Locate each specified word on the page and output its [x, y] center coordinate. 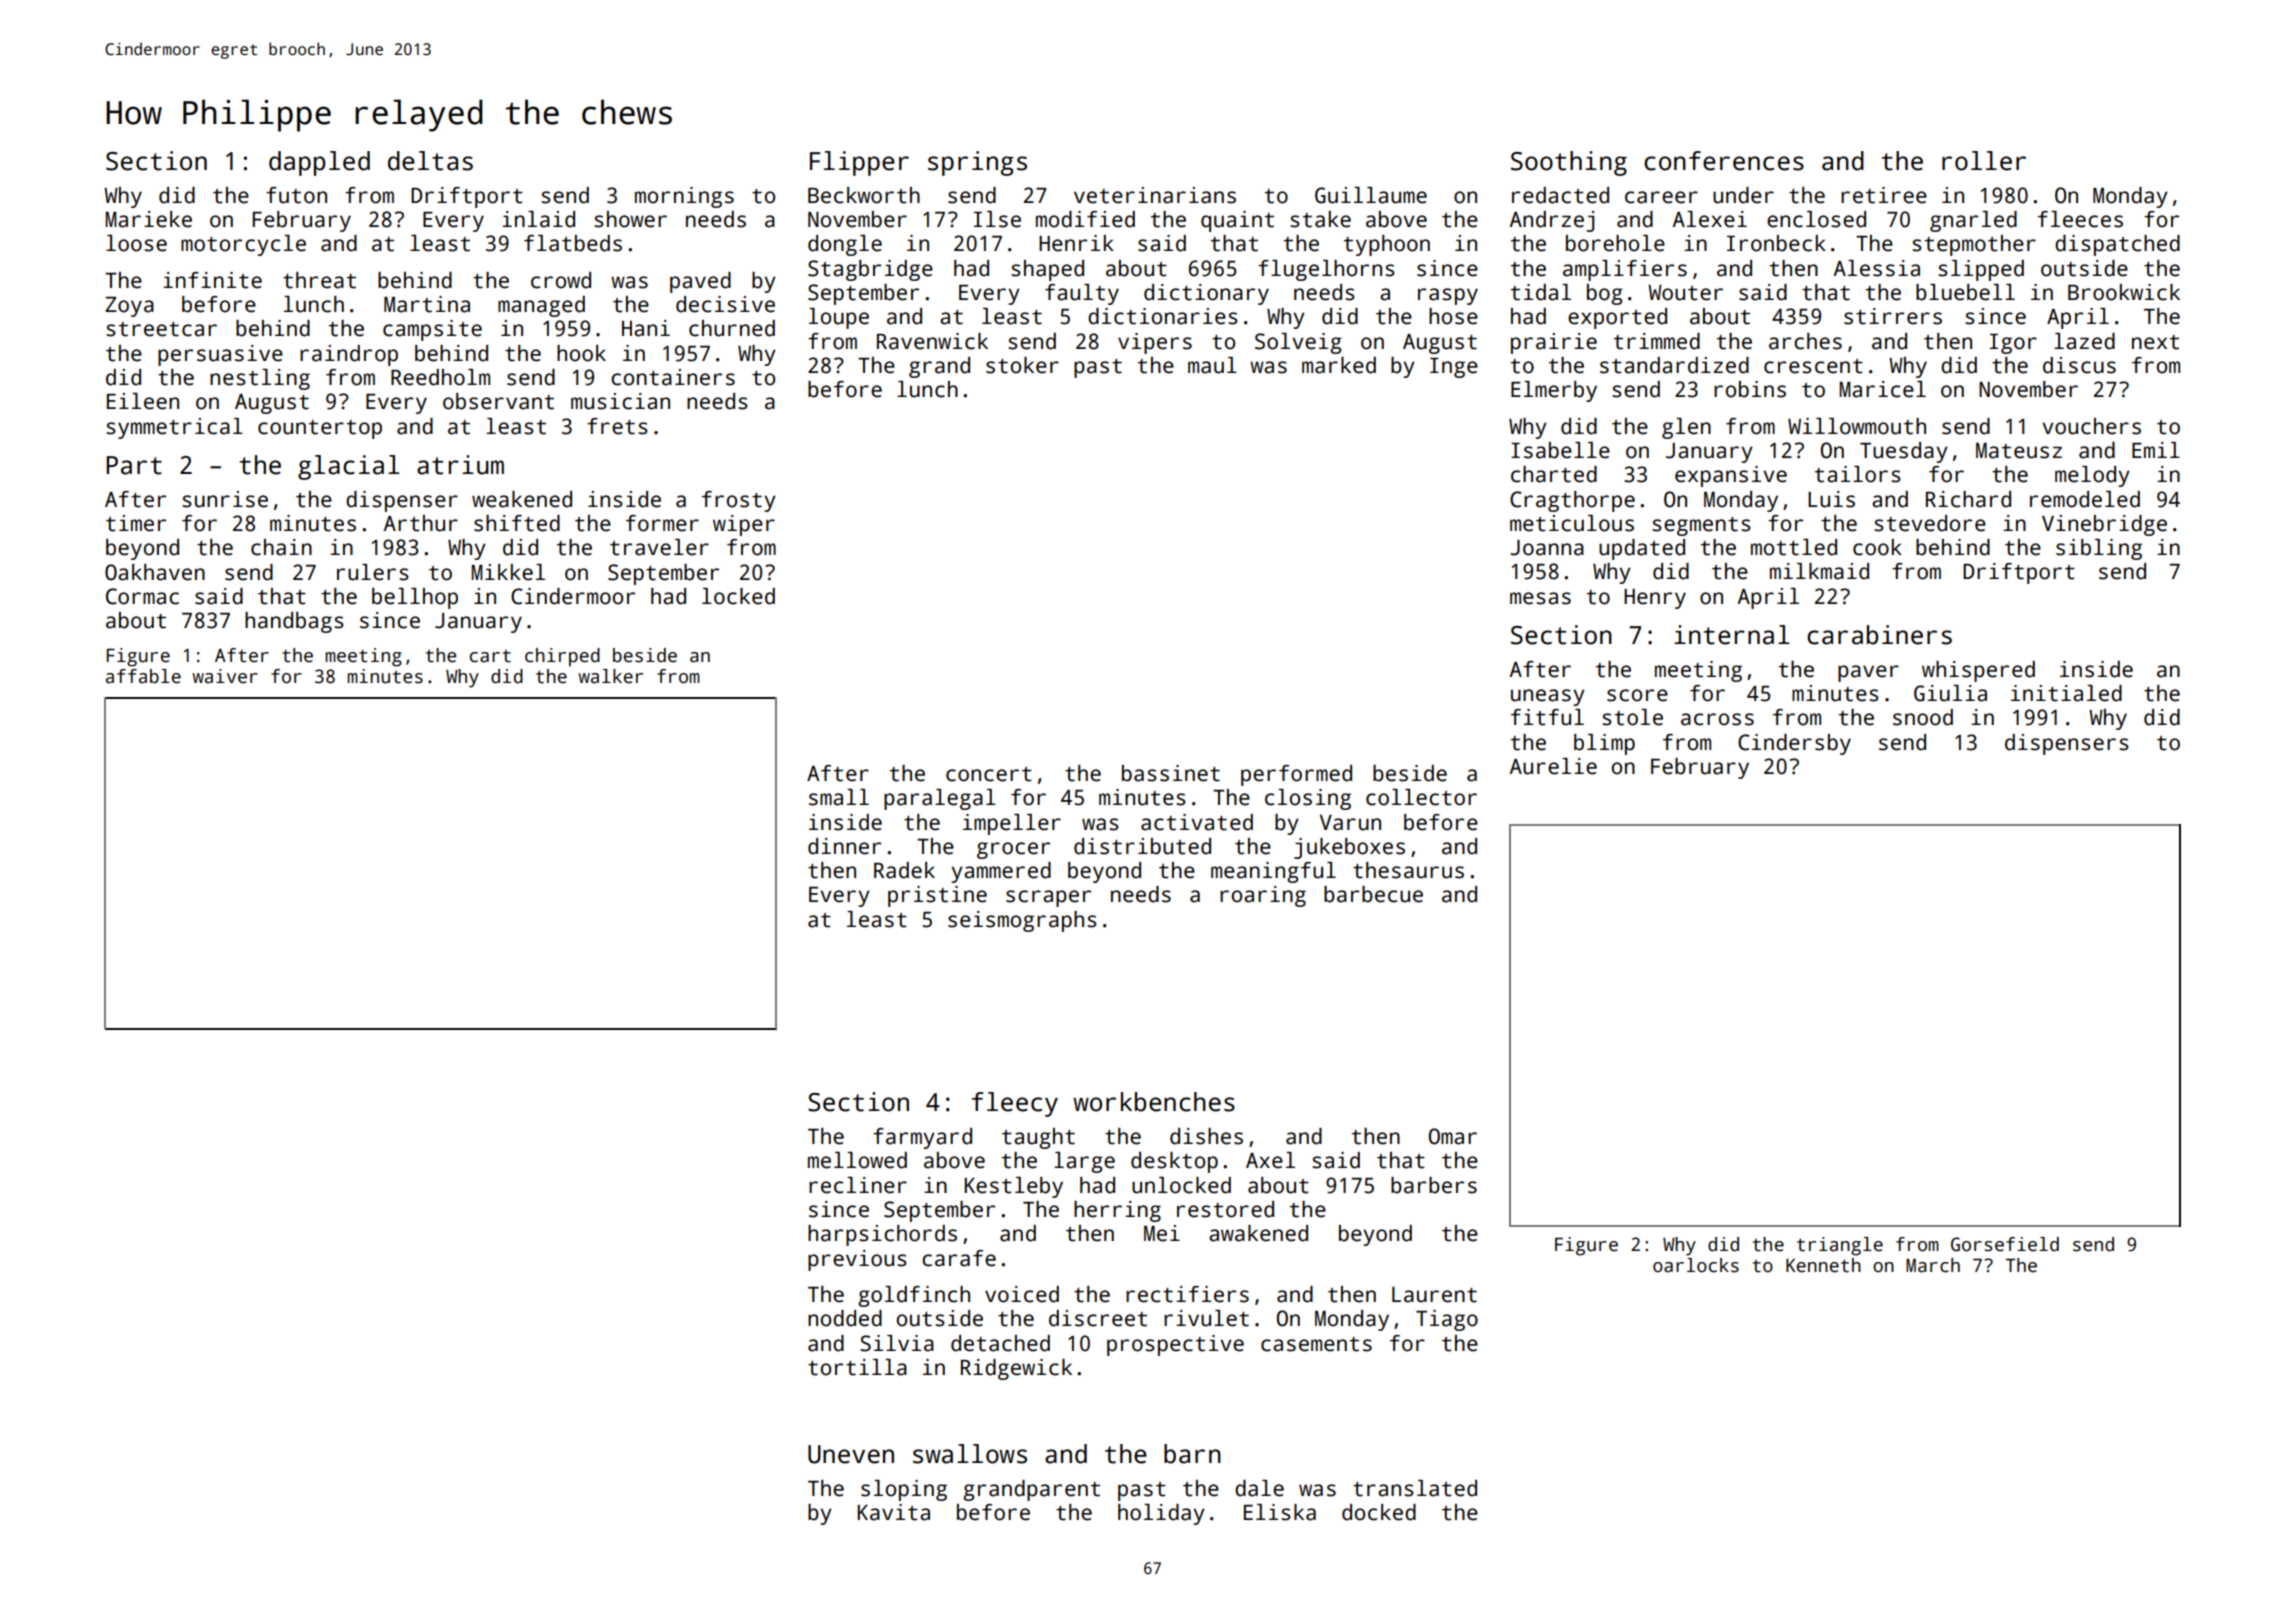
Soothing [1569, 163]
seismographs [1022, 921]
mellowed [857, 1160]
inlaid [538, 219]
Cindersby [1794, 744]
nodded [845, 1318]
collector [1421, 797]
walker [610, 676]
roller [1984, 161]
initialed [2066, 693]
